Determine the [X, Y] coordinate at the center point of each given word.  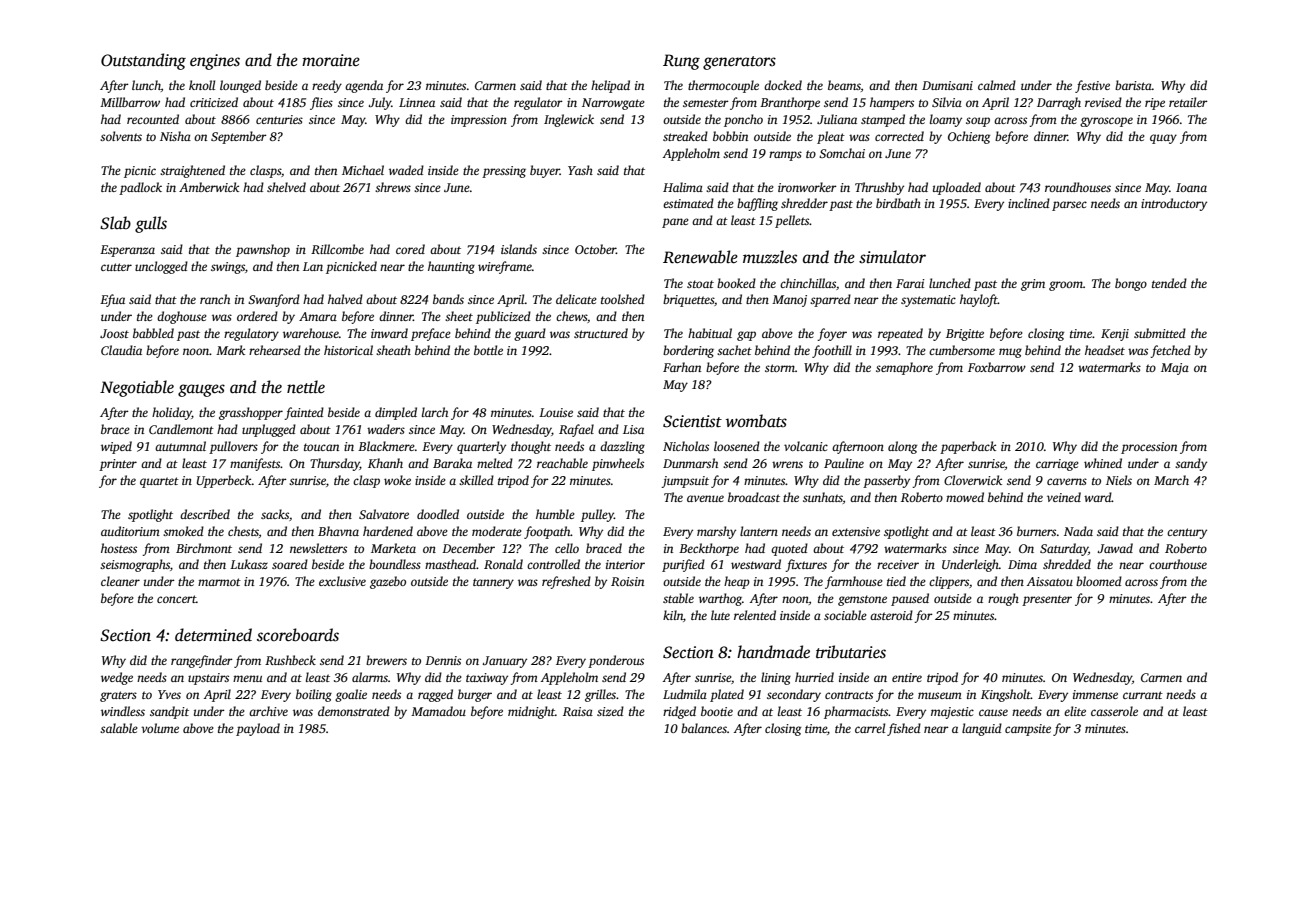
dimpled [396, 413]
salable [119, 728]
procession [1149, 448]
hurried [814, 677]
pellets [792, 221]
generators [739, 63]
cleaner [120, 581]
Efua [112, 300]
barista [1133, 85]
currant [1143, 695]
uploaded [957, 188]
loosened [737, 446]
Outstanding [143, 61]
